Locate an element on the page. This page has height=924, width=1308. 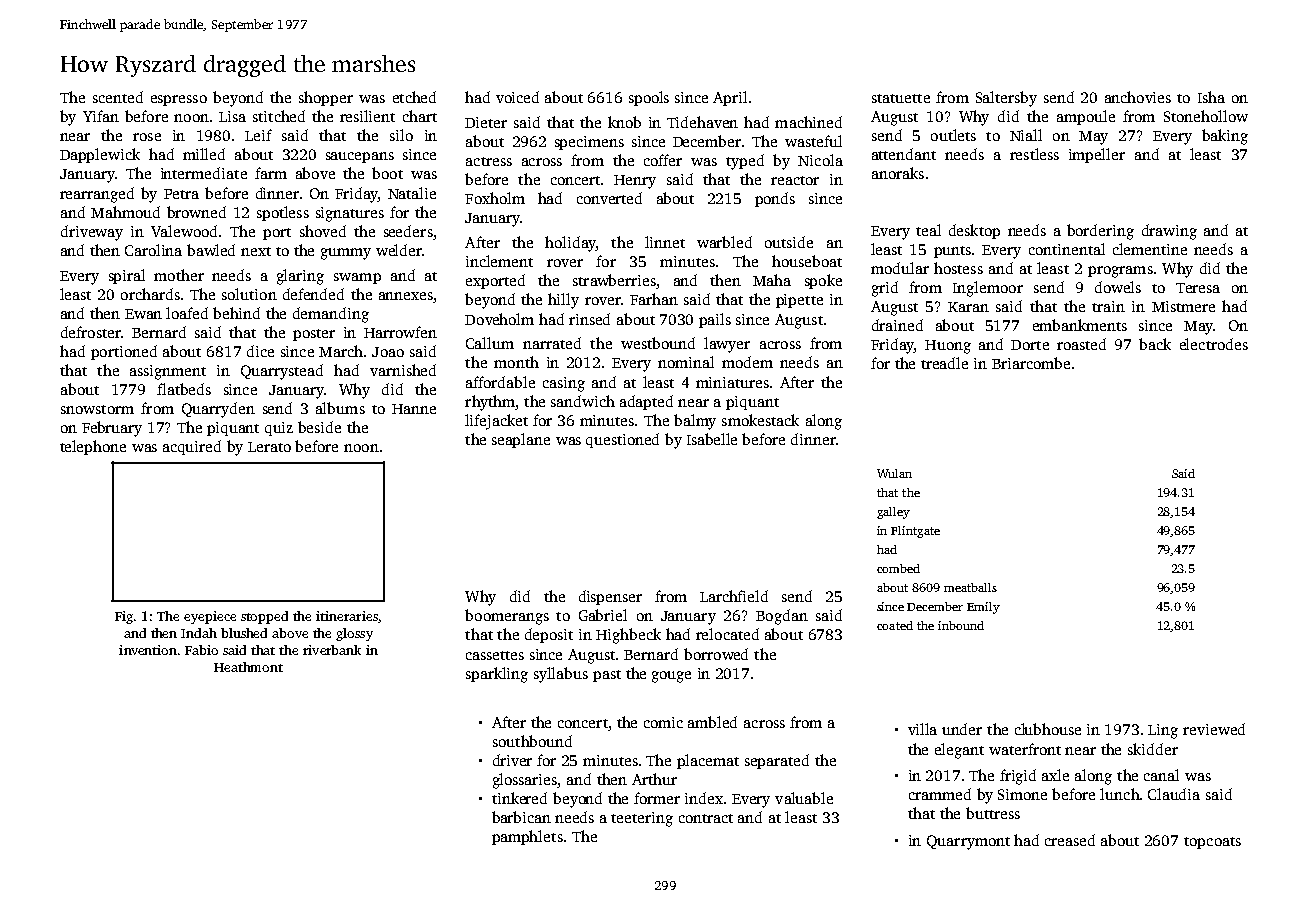
spools is located at coordinates (649, 98).
